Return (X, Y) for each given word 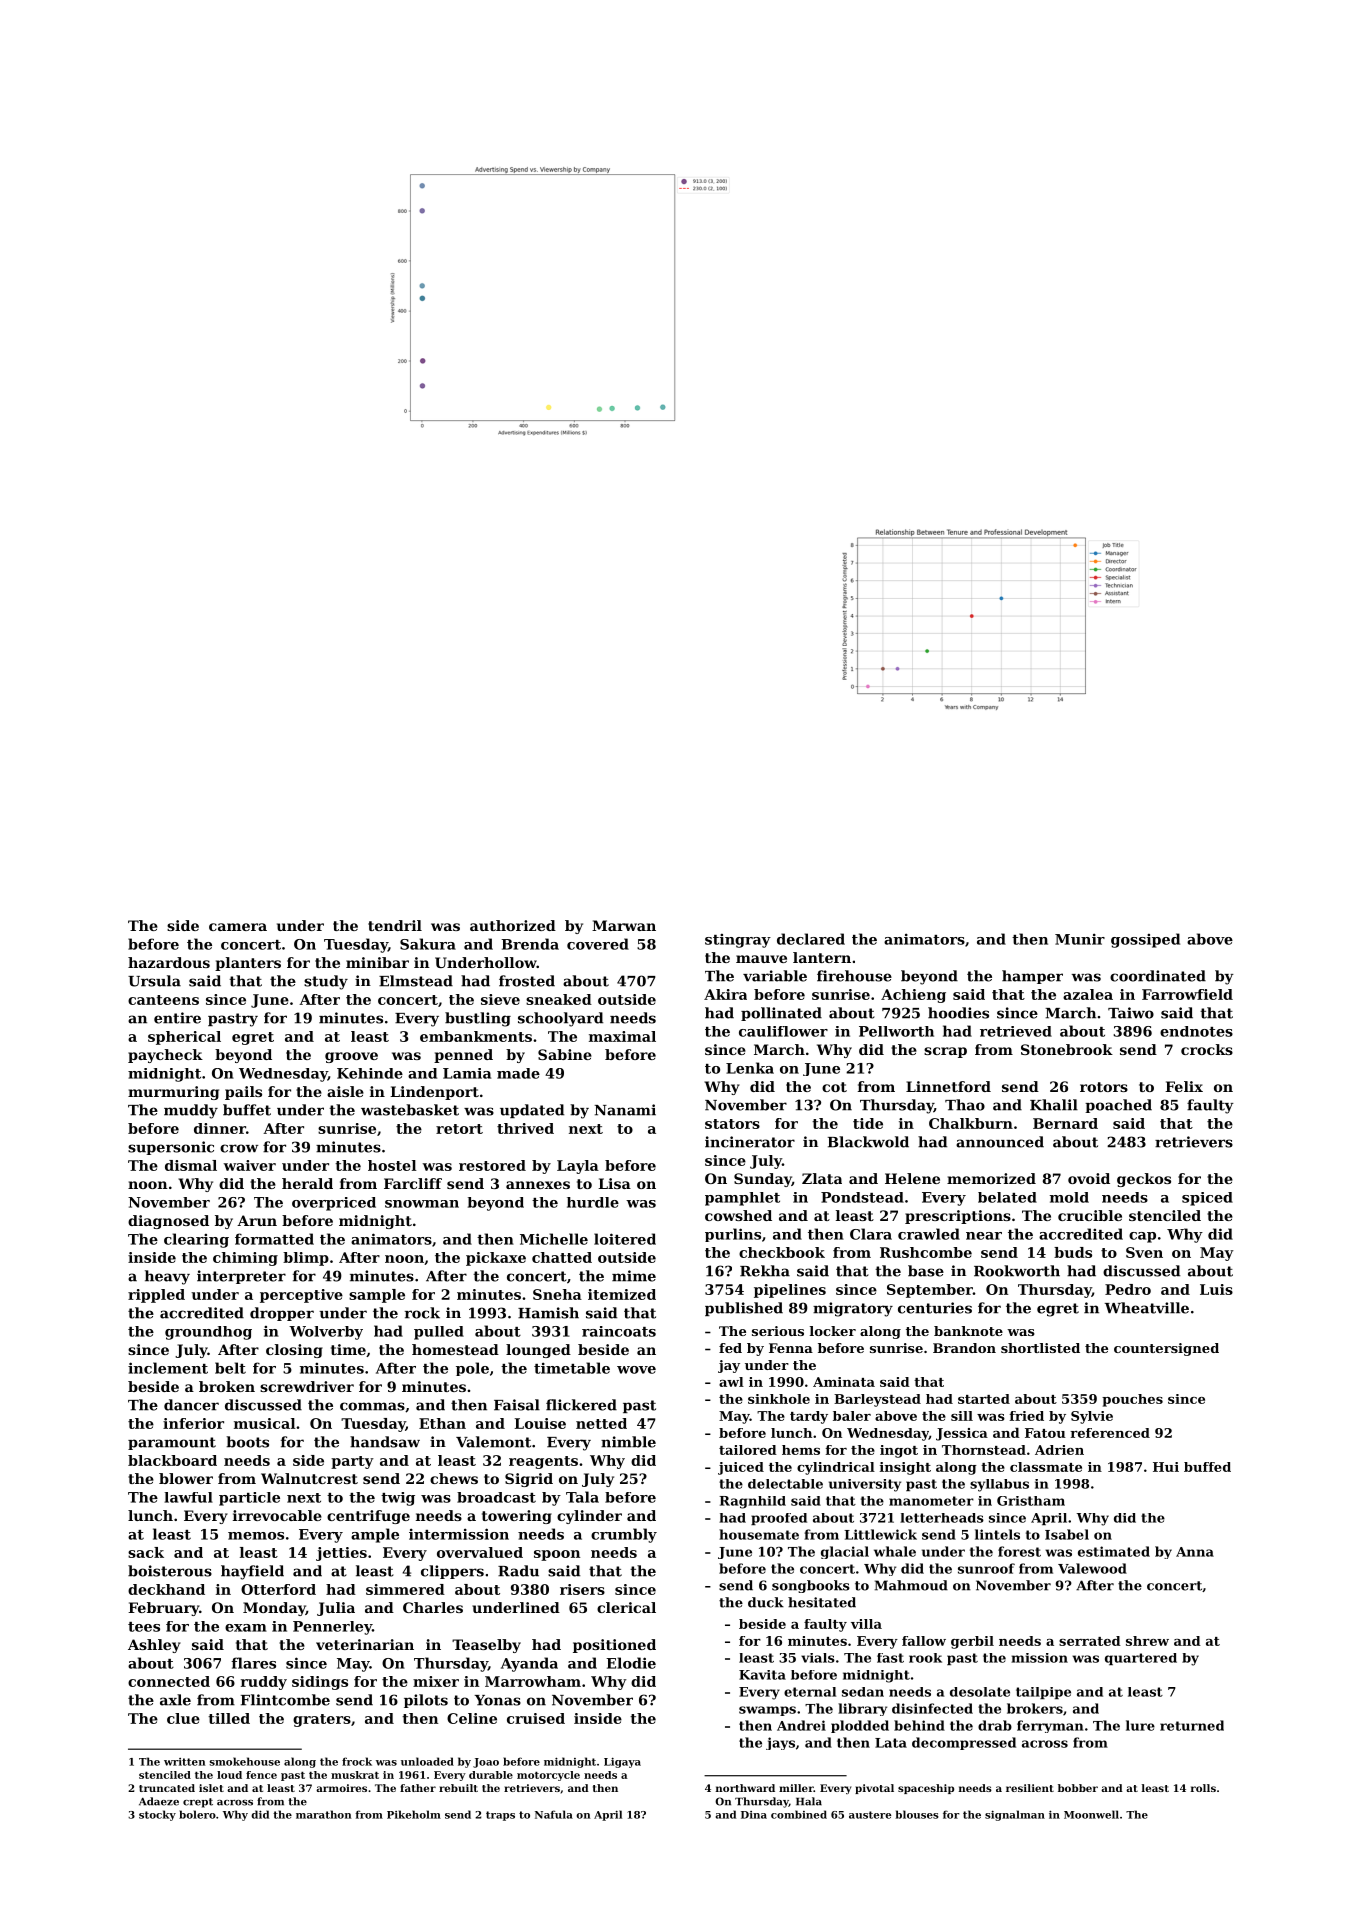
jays (780, 1743)
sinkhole (779, 1399)
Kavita (762, 1675)
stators (732, 1124)
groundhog (208, 1333)
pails (243, 1093)
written (184, 1762)
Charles (433, 1607)
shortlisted (1040, 1348)
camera (238, 927)
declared (811, 939)
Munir (1080, 939)
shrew (1147, 1641)
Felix (1184, 1086)
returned (1192, 1725)
